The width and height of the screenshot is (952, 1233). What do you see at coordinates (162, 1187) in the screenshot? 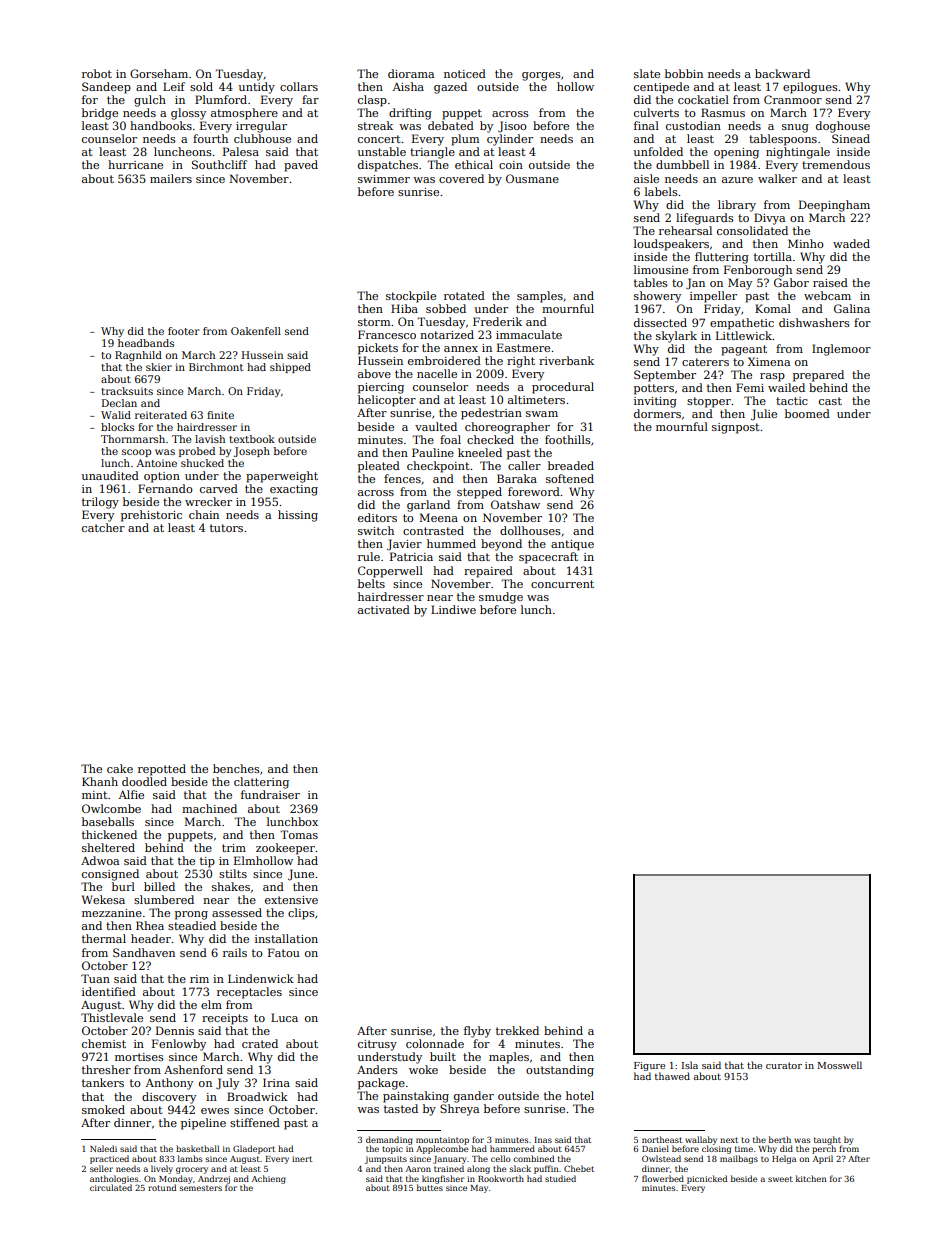
I see `rotund` at bounding box center [162, 1187].
